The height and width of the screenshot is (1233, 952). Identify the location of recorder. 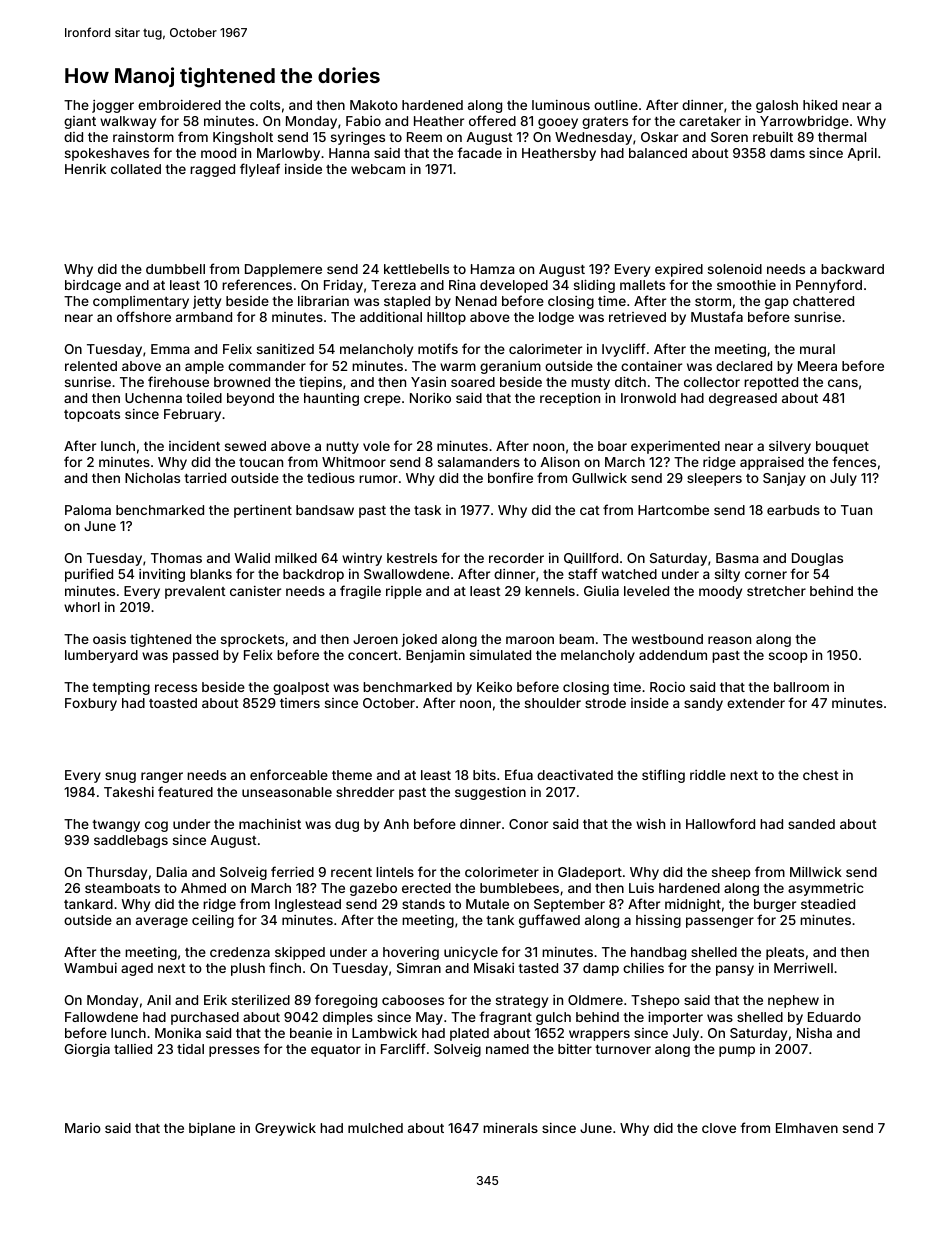
(516, 558).
